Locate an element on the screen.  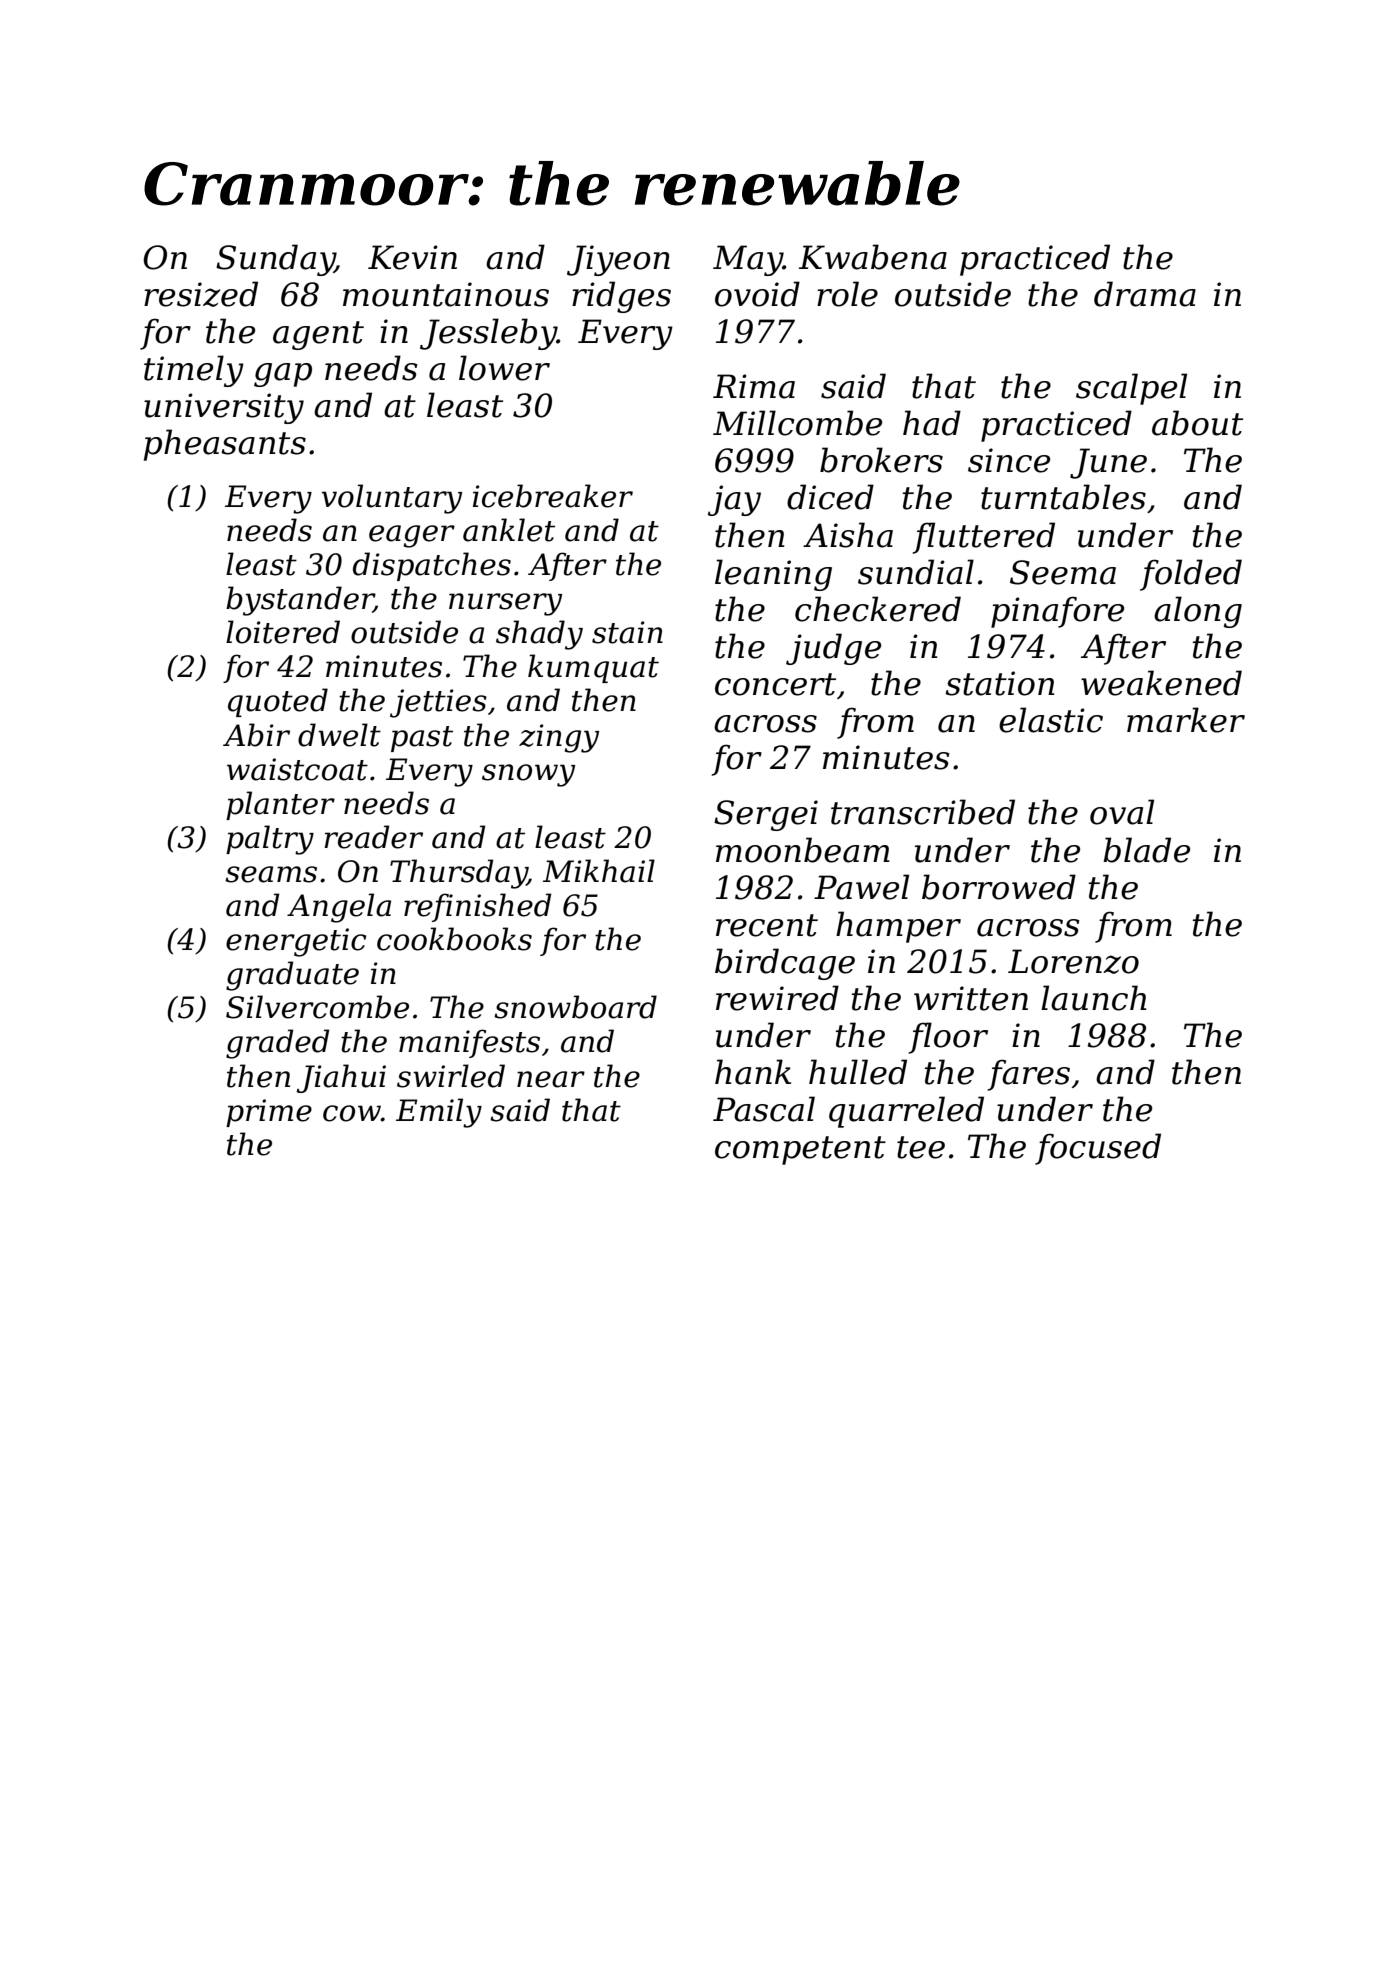
Sergei is located at coordinates (766, 815).
